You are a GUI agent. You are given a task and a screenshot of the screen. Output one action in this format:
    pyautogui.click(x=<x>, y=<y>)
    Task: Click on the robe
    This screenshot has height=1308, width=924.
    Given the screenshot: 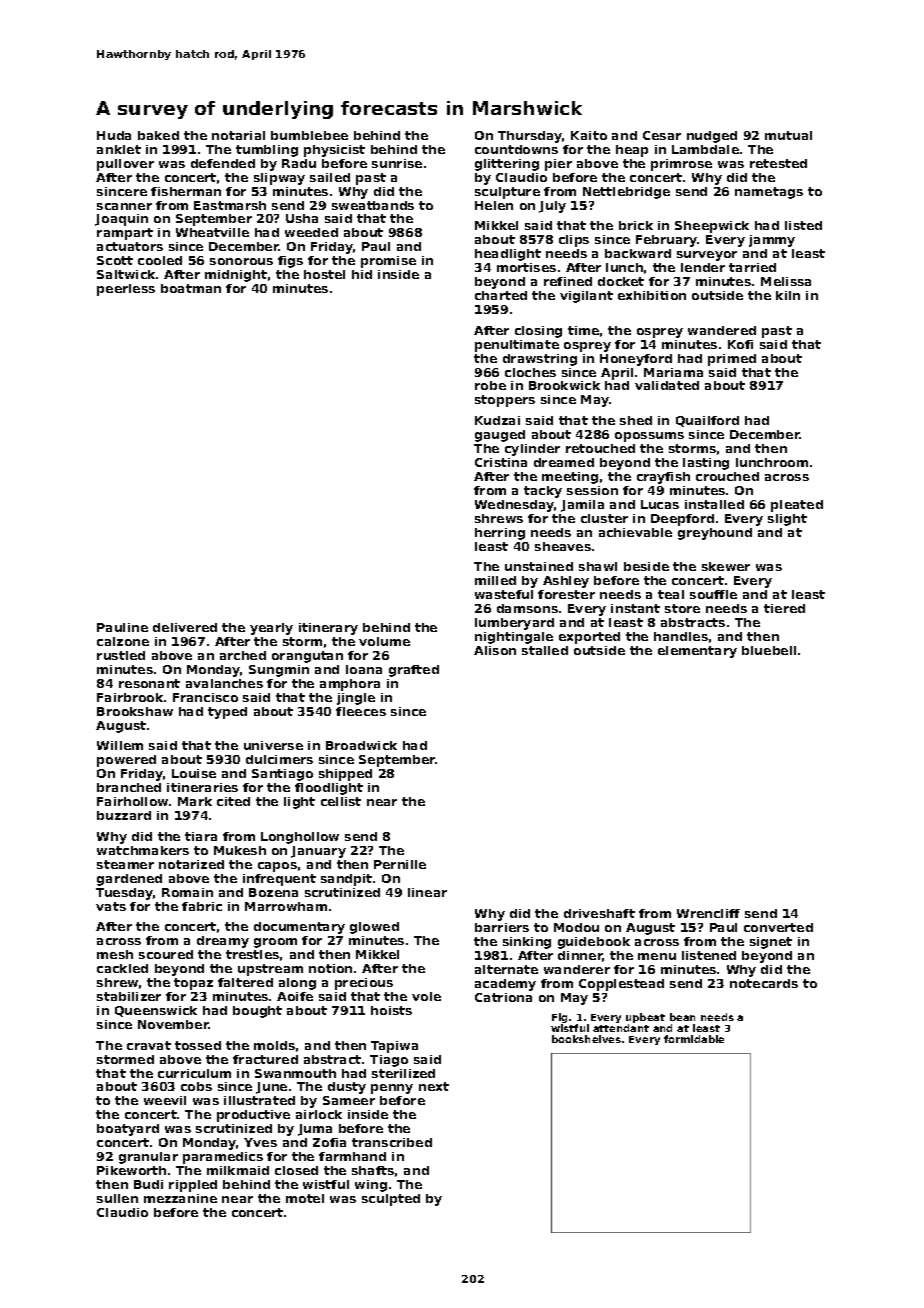 What is the action you would take?
    pyautogui.click(x=490, y=385)
